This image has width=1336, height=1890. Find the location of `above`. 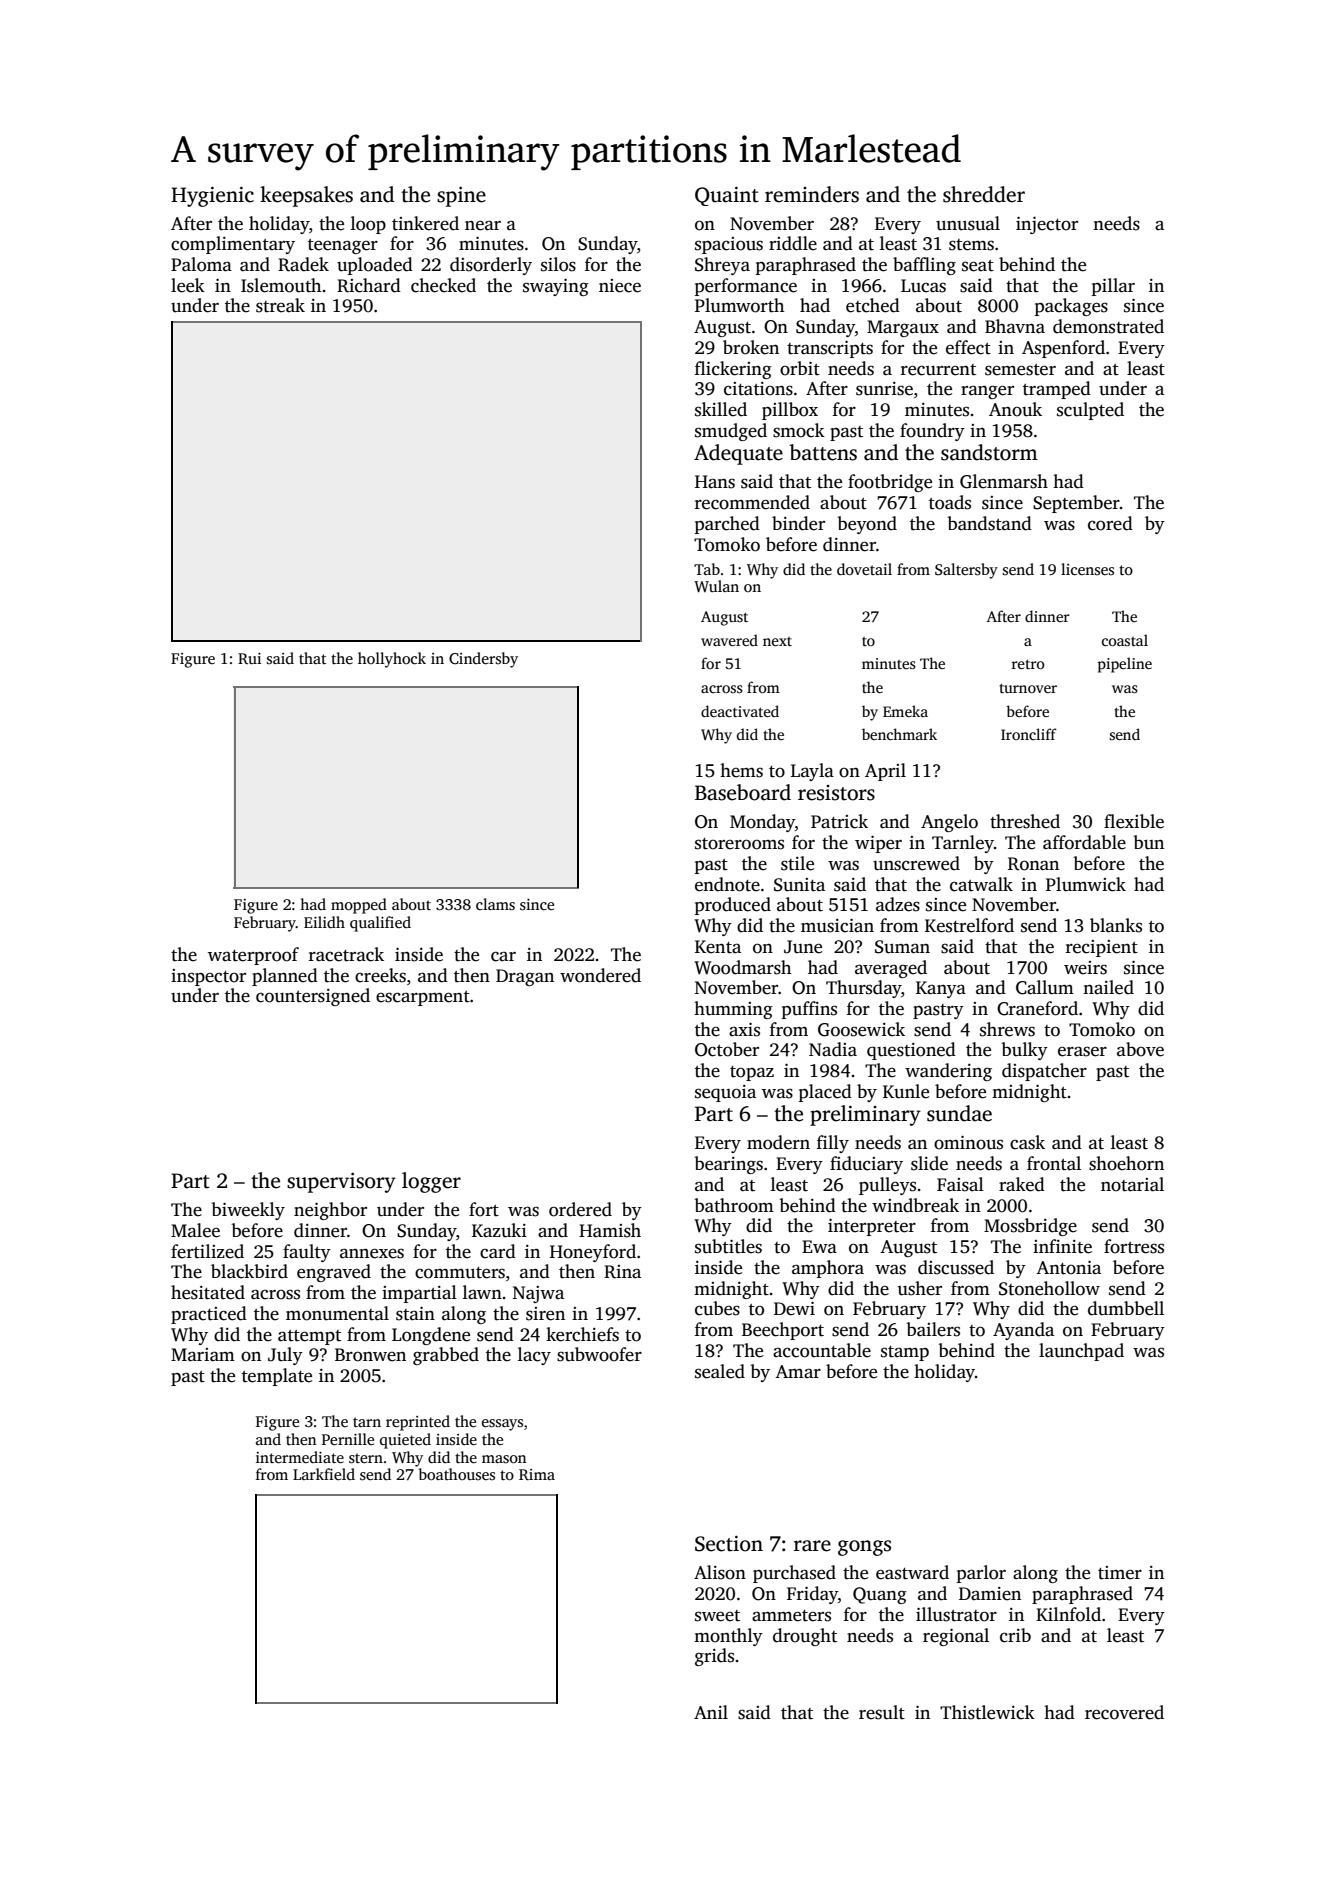

above is located at coordinates (1140, 1049).
